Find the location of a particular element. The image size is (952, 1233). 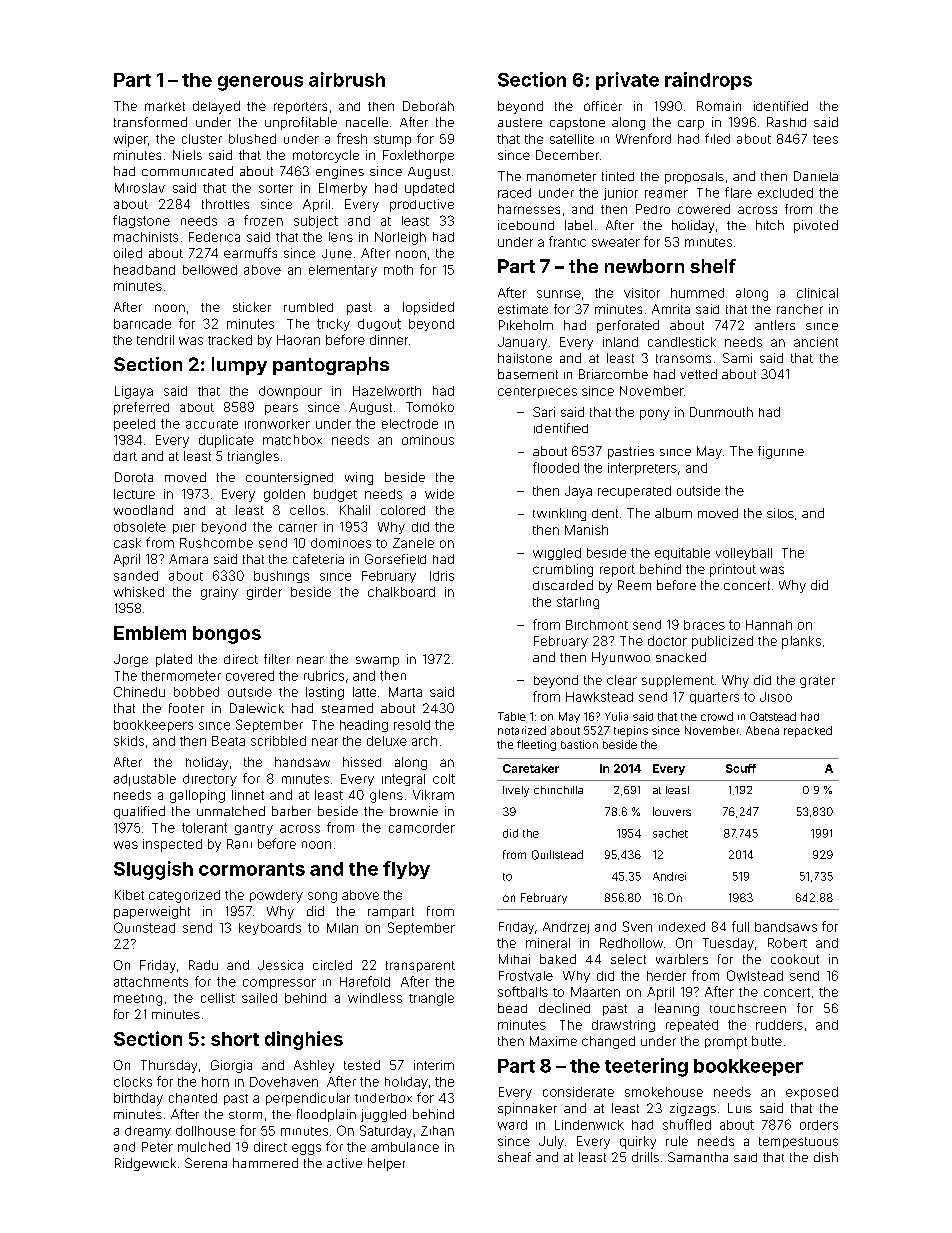

barricade is located at coordinates (142, 324).
